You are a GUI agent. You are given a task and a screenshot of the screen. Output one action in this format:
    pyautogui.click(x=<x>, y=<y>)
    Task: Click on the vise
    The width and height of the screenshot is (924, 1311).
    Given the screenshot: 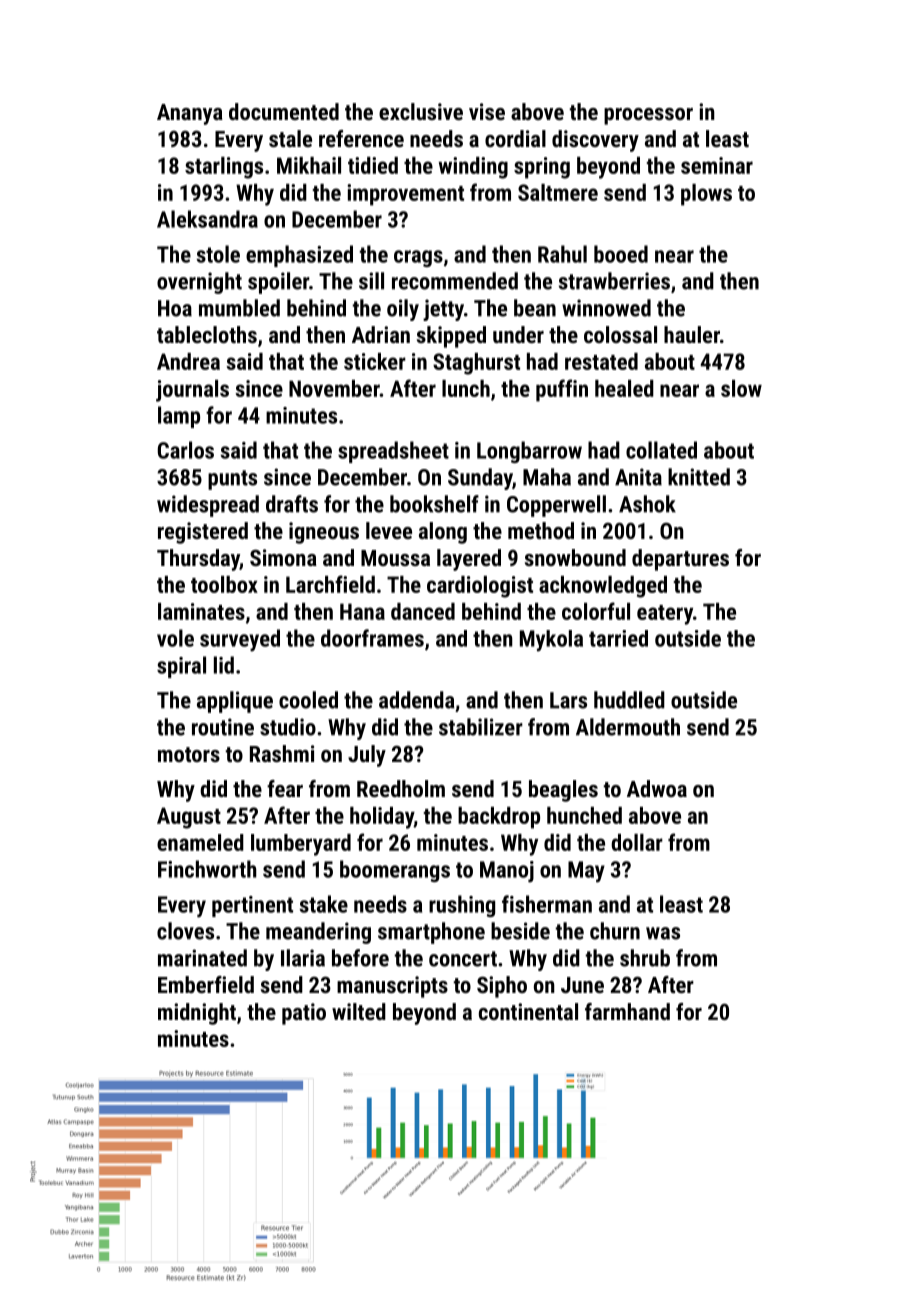 What is the action you would take?
    pyautogui.click(x=487, y=111)
